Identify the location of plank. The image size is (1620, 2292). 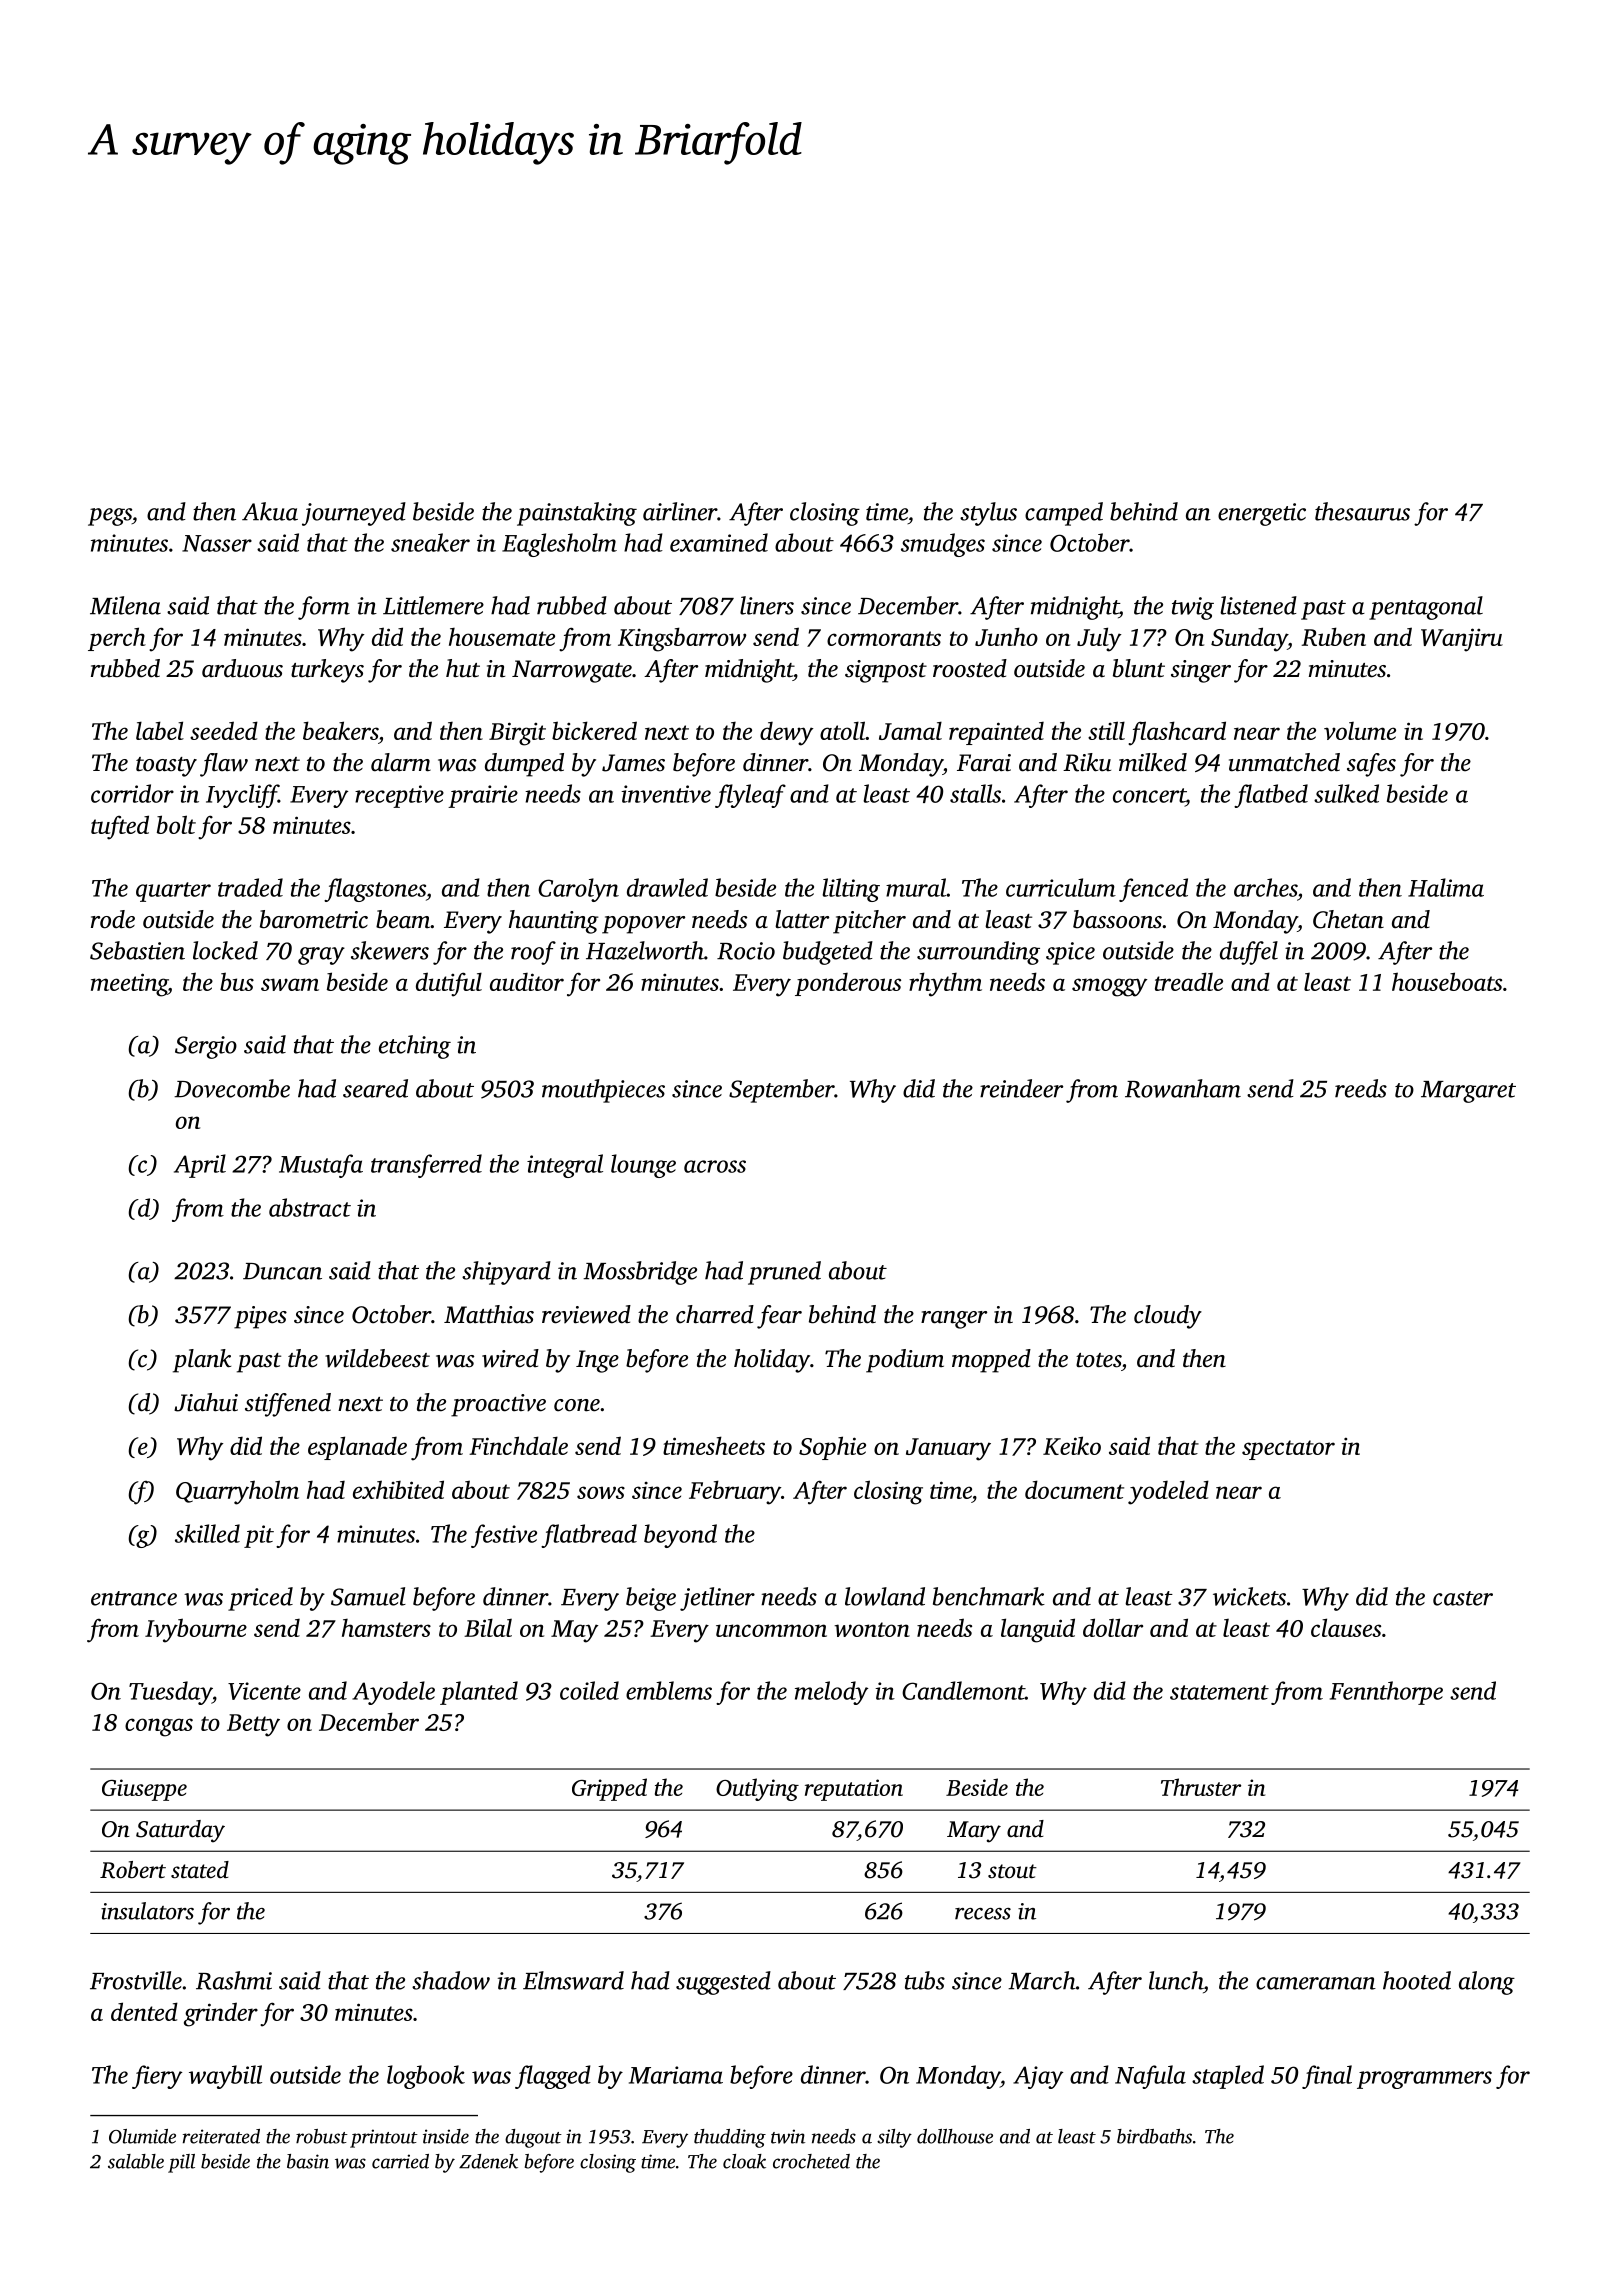
(202, 1361).
